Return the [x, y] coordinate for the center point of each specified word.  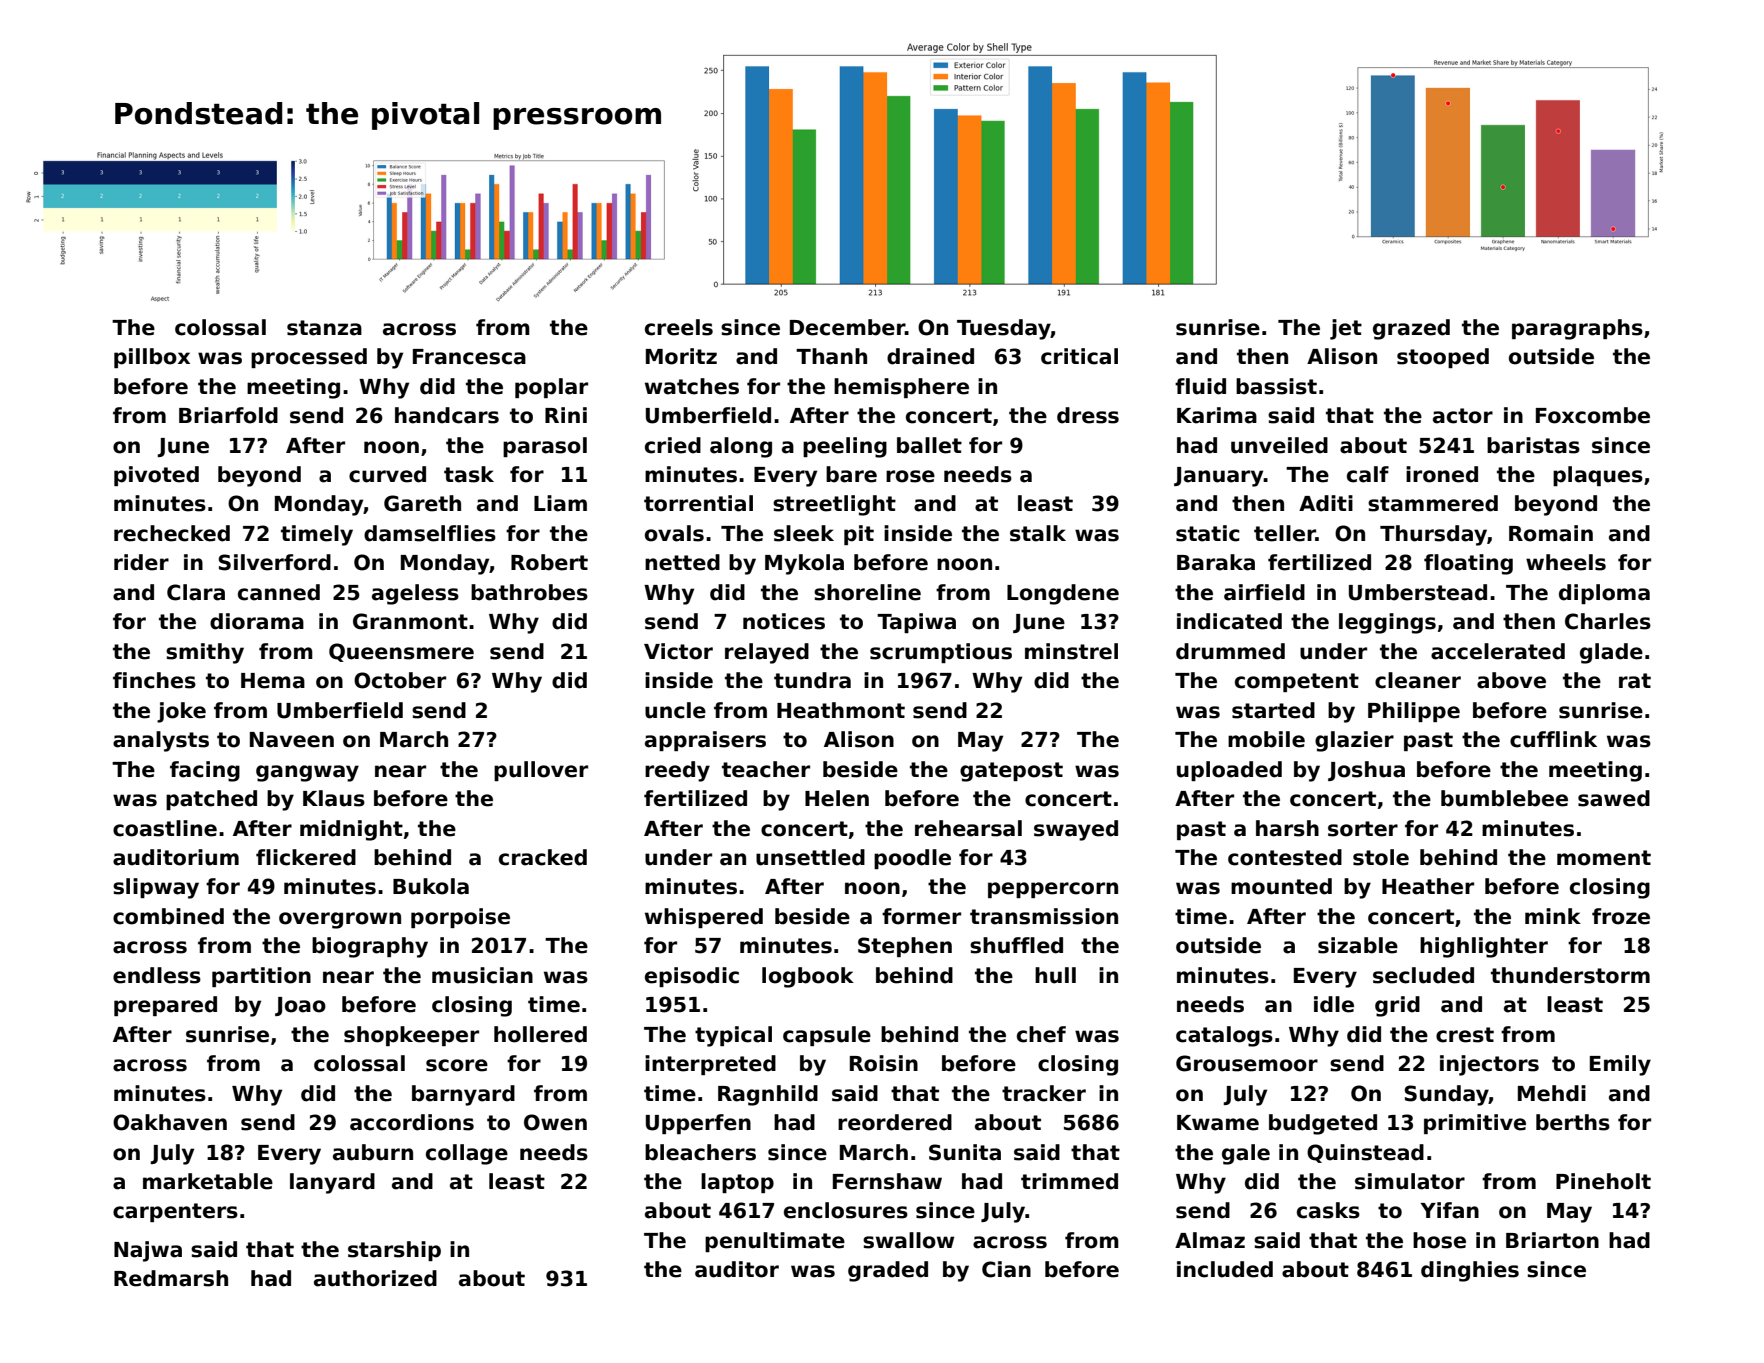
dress [1088, 415]
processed [309, 358]
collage [467, 1154]
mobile [1266, 739]
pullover [541, 771]
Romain [1551, 533]
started [1273, 710]
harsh [1287, 828]
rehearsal [968, 828]
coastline [165, 828]
